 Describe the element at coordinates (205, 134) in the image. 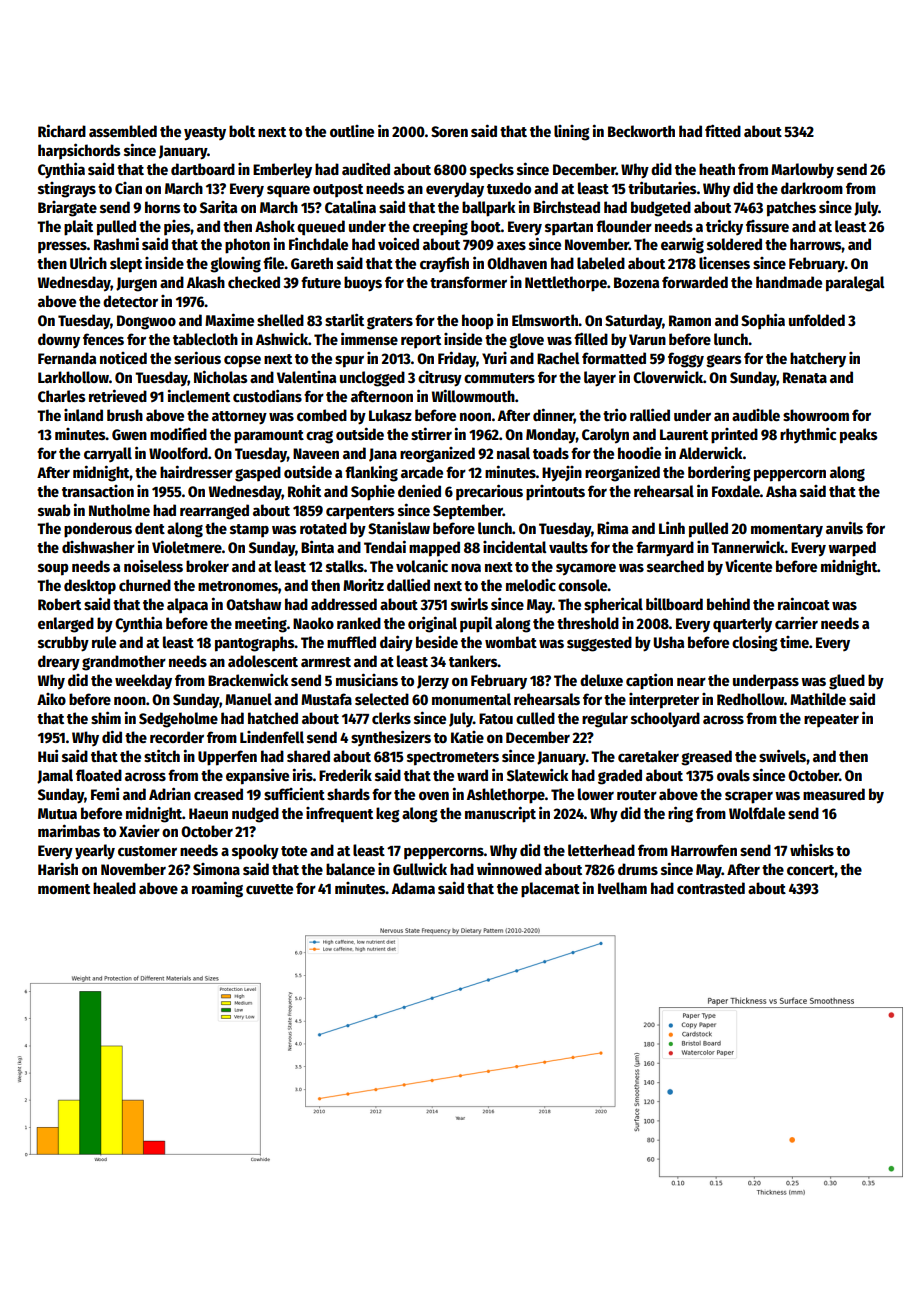

I see `yeasty` at that location.
